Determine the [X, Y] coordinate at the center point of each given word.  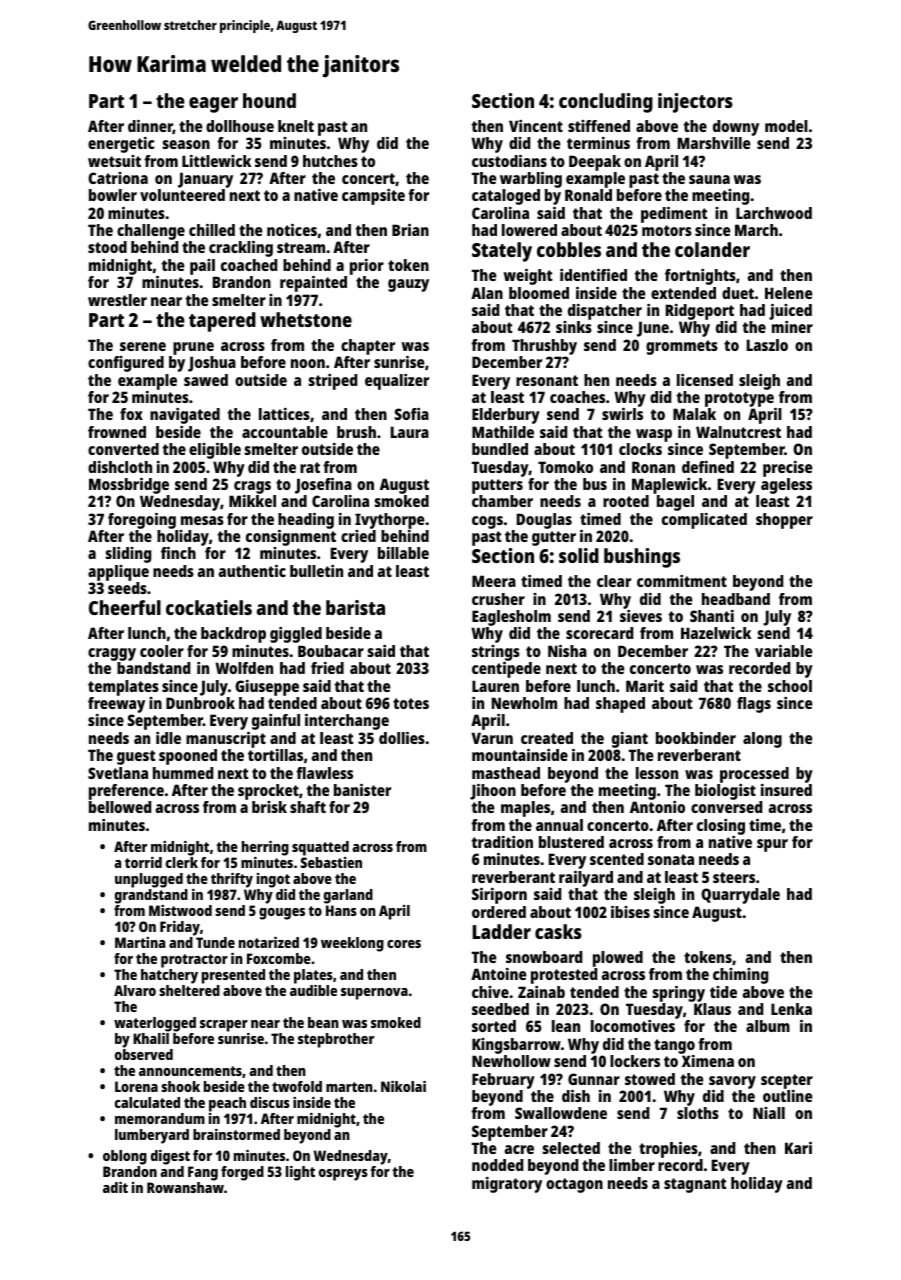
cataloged [506, 197]
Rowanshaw [185, 1187]
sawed [206, 380]
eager [213, 105]
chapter [368, 347]
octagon [574, 1185]
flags [754, 705]
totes [411, 703]
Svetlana [118, 773]
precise [788, 469]
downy [736, 128]
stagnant [695, 1185]
